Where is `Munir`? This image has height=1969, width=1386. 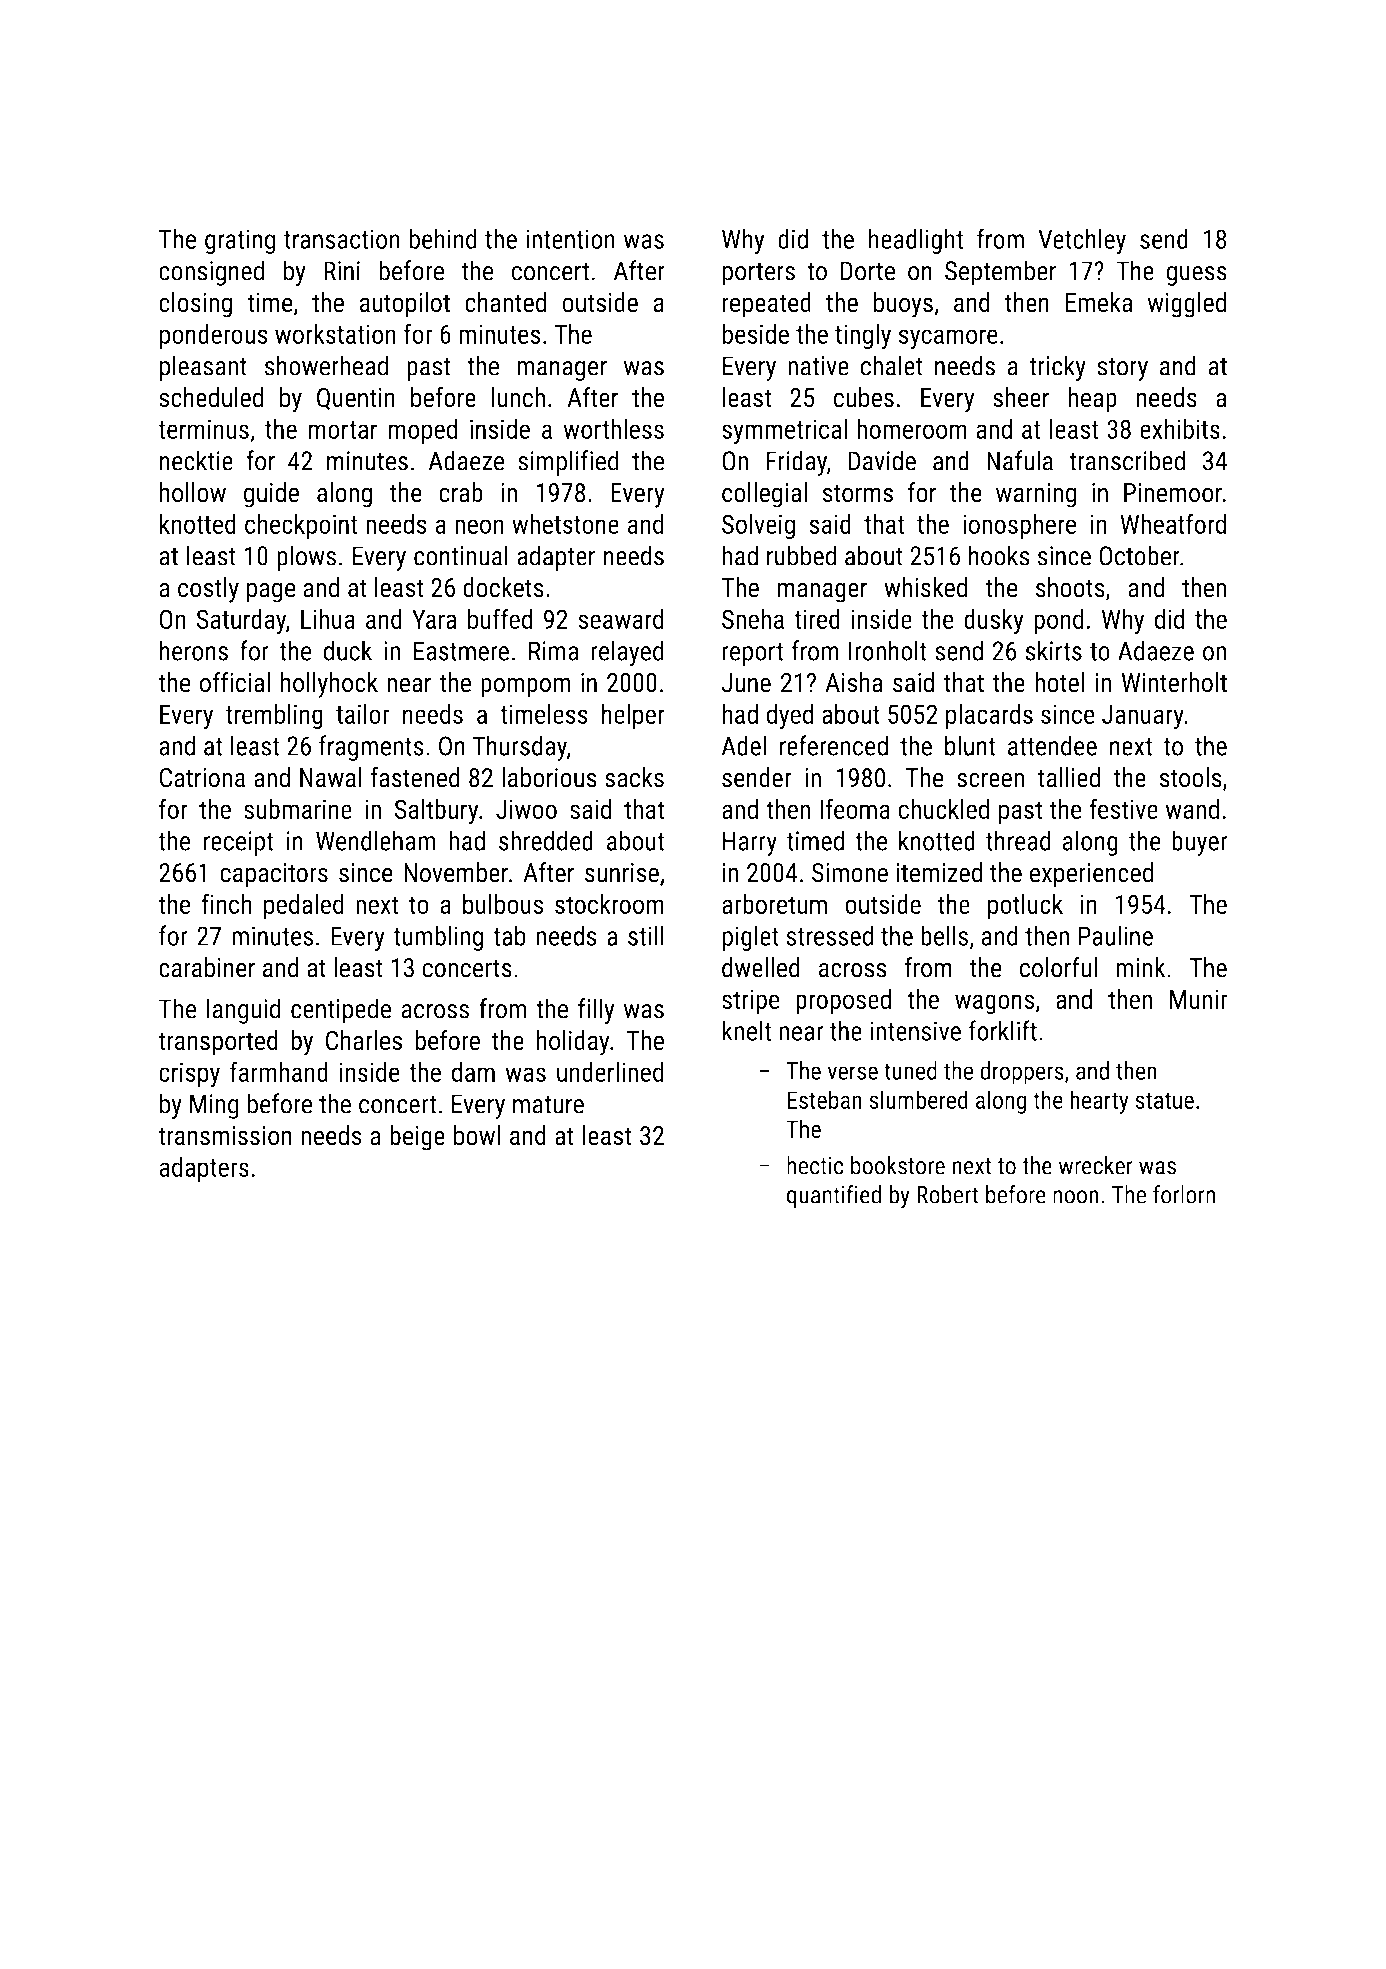 Munir is located at coordinates (1199, 999).
